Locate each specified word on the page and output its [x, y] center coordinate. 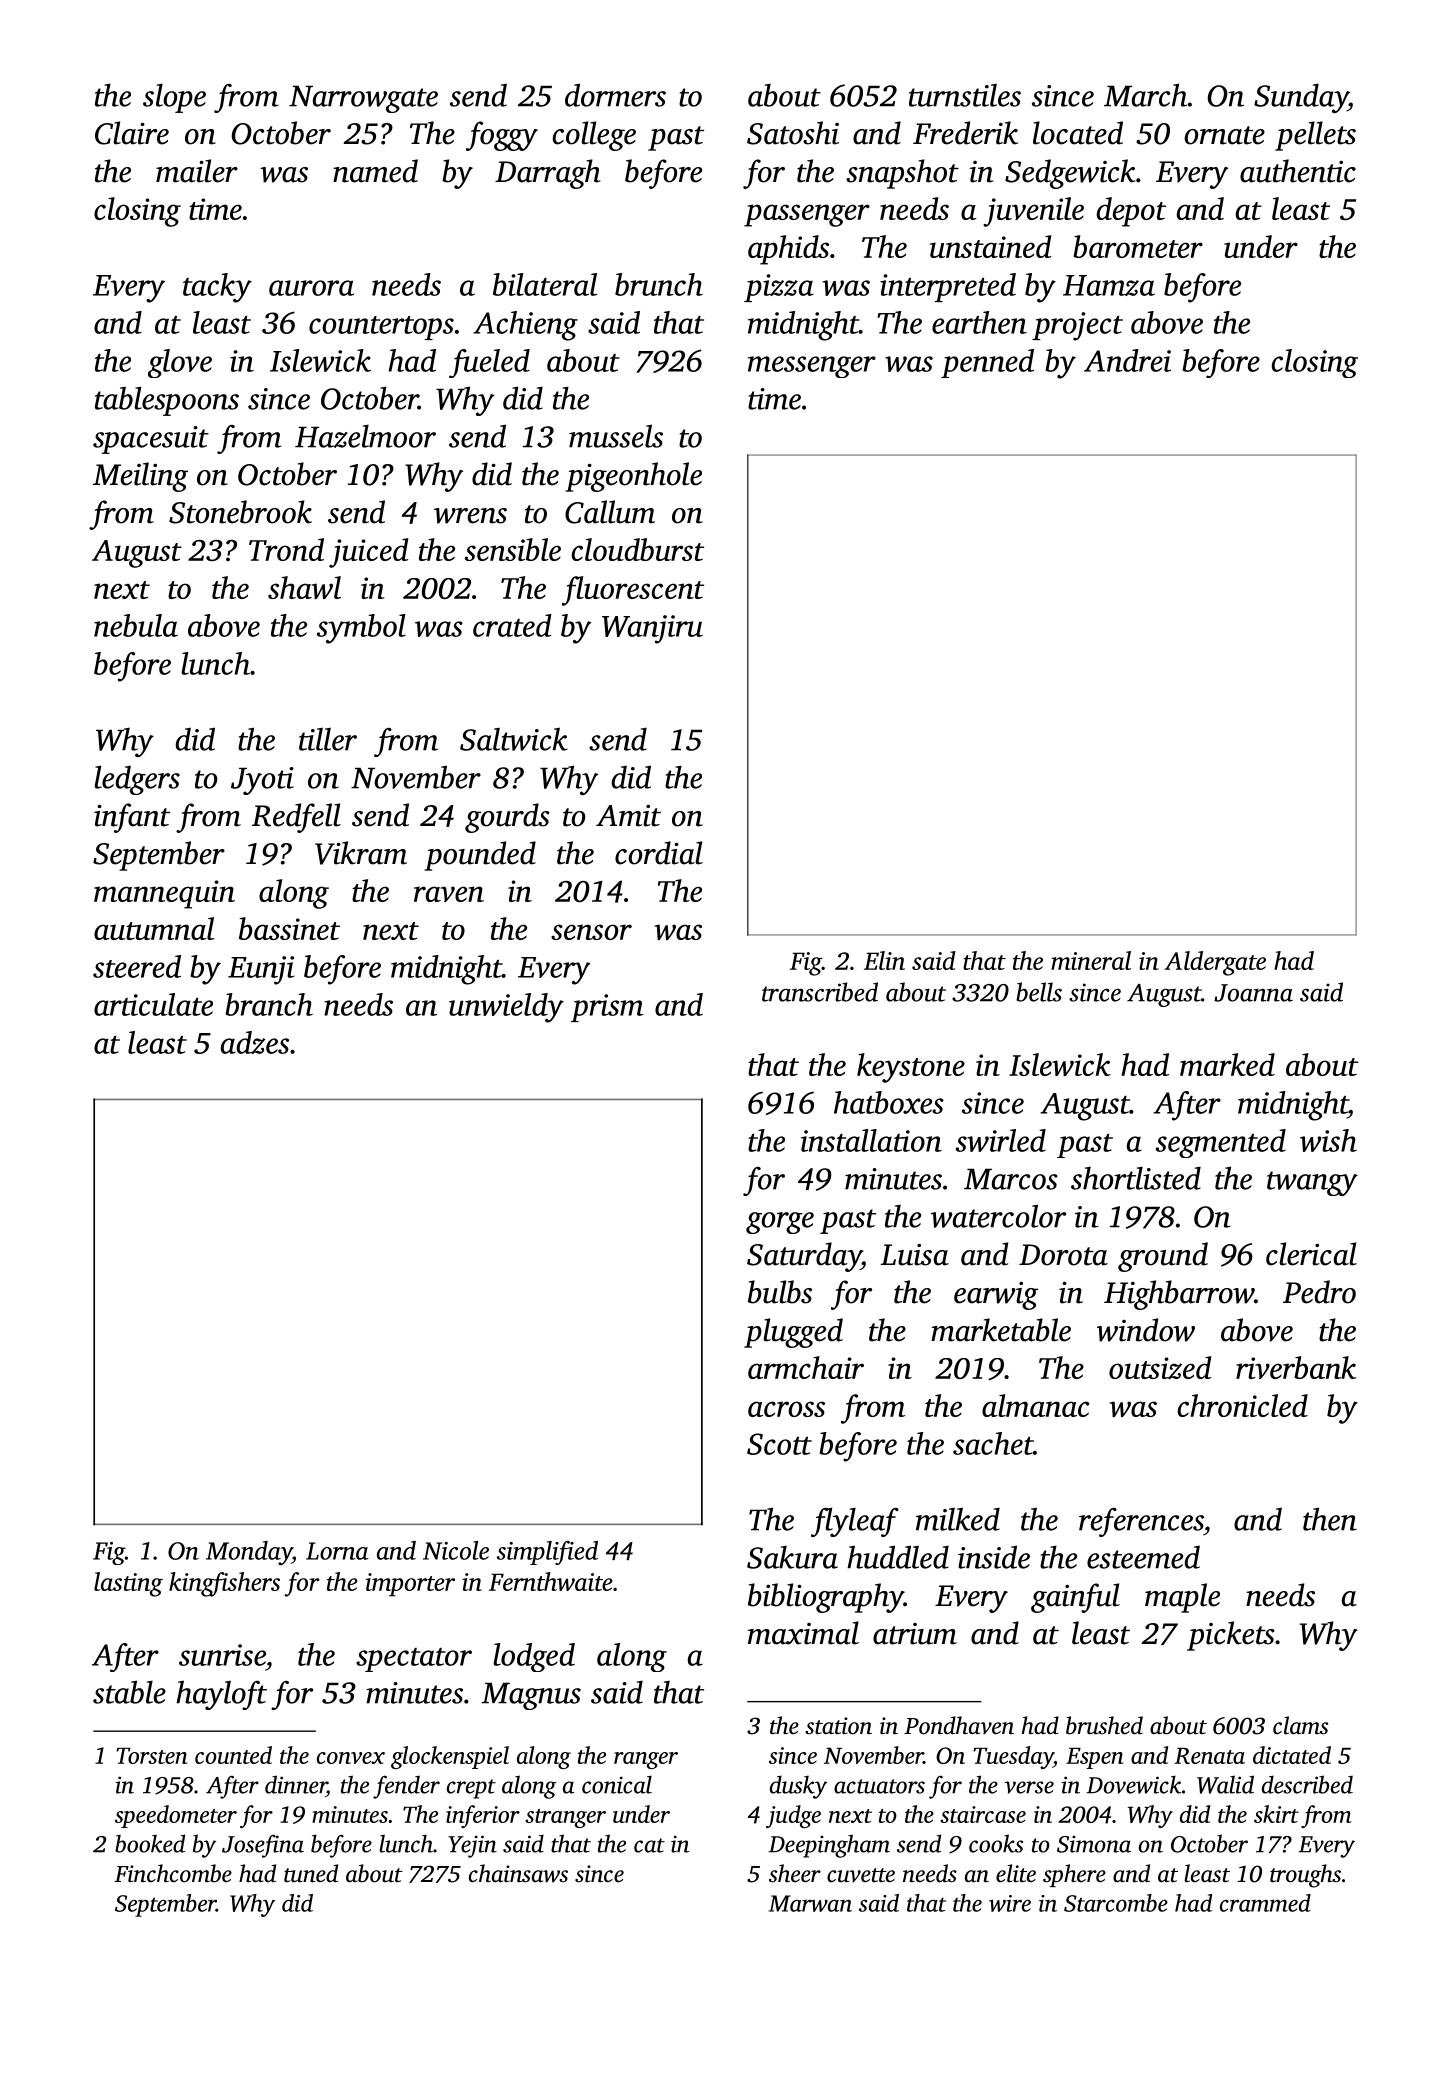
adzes [255, 1042]
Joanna [1253, 993]
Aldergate [1215, 963]
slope [174, 98]
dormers [615, 95]
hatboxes [889, 1102]
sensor [591, 932]
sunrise [222, 1655]
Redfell [296, 818]
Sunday [1301, 98]
